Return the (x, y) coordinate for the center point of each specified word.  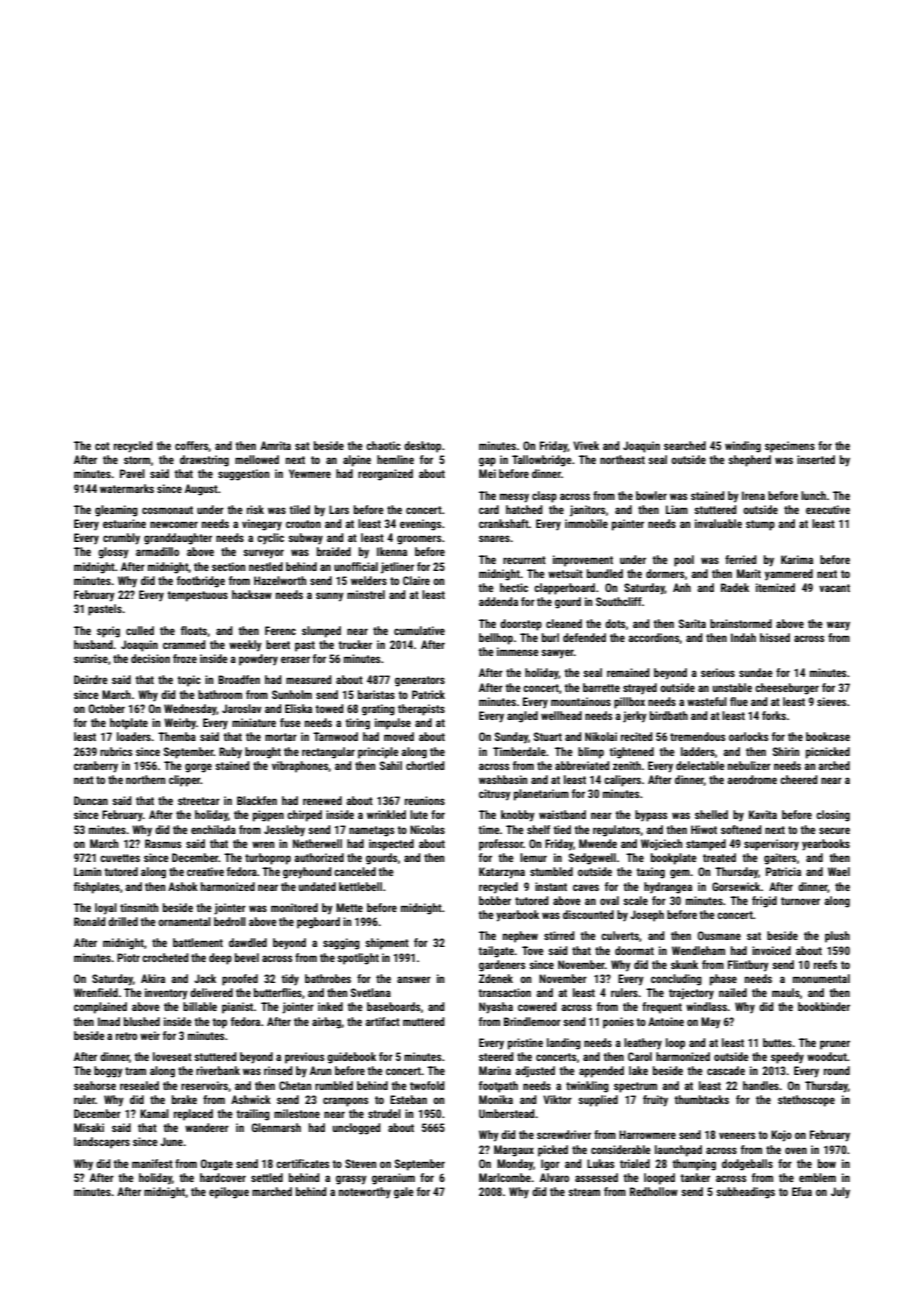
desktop (422, 447)
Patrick (428, 694)
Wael (839, 871)
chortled (425, 765)
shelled (711, 814)
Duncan (91, 800)
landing (564, 1044)
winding (743, 447)
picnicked (828, 753)
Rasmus (163, 843)
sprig (108, 632)
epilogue (229, 1193)
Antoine (666, 1021)
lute (419, 814)
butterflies (278, 992)
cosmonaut (167, 510)
